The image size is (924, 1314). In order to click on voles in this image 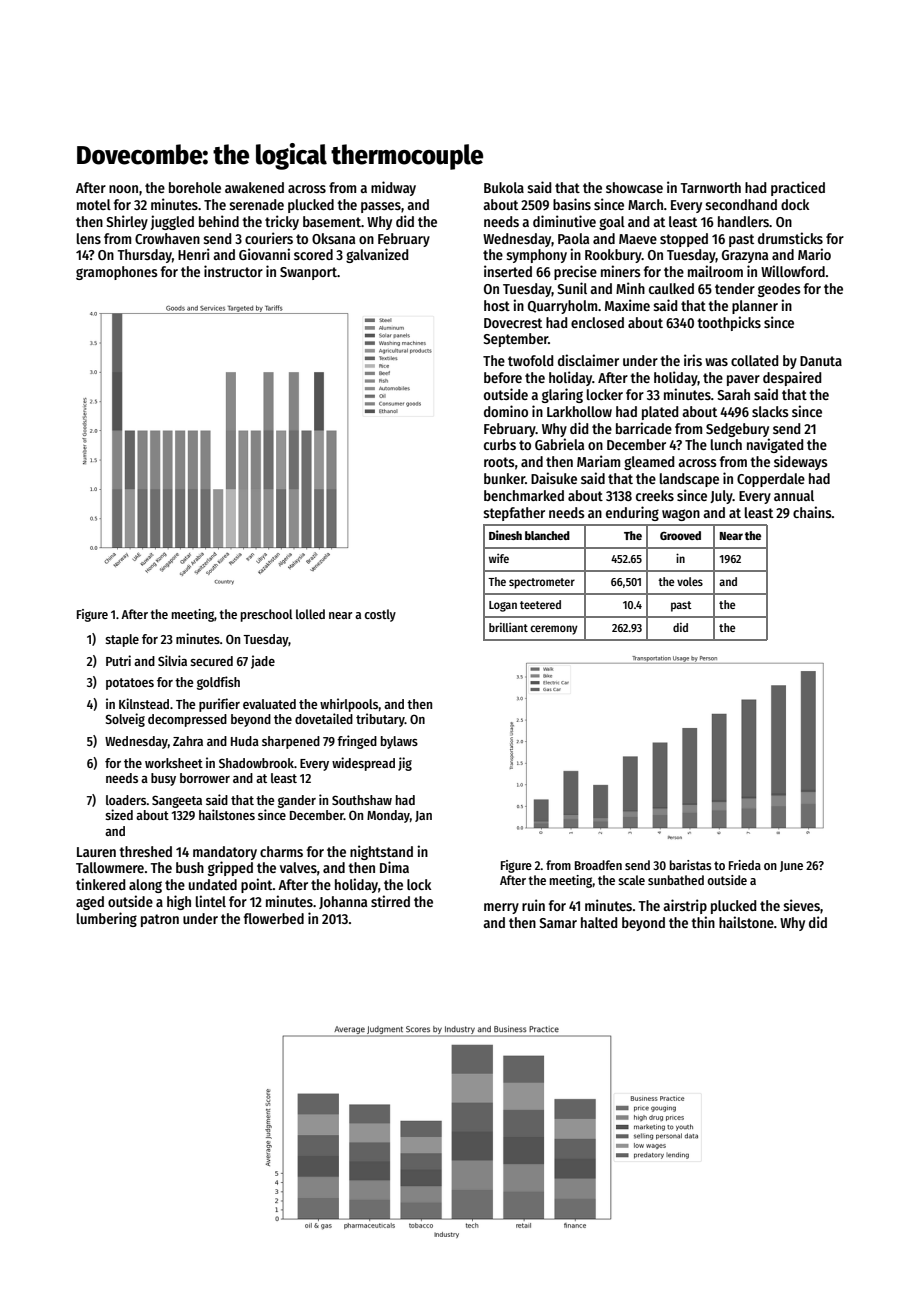, I will do `click(690, 581)`.
